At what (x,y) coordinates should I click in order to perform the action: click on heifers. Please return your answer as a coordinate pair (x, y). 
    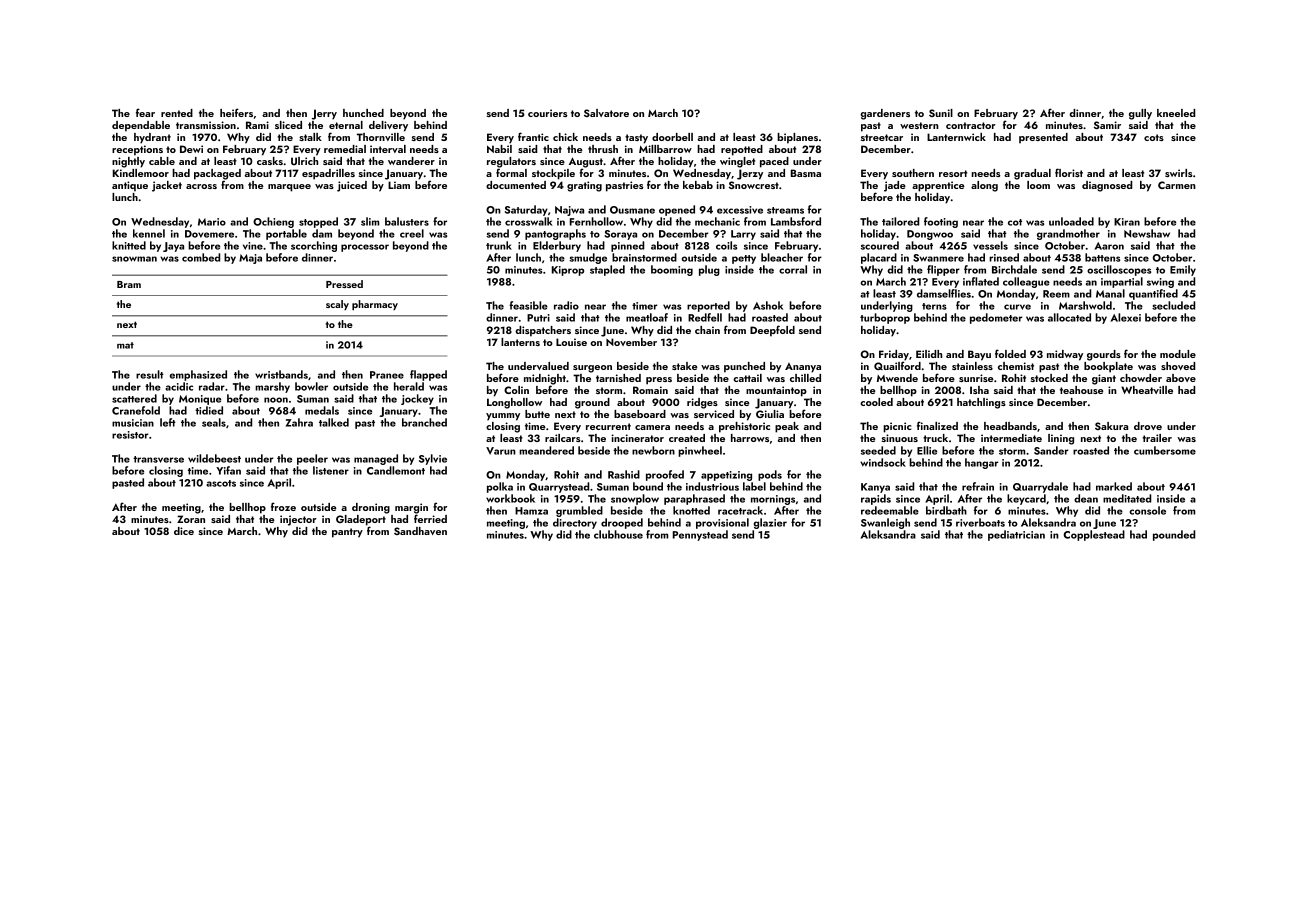
    Looking at the image, I should click on (236, 112).
